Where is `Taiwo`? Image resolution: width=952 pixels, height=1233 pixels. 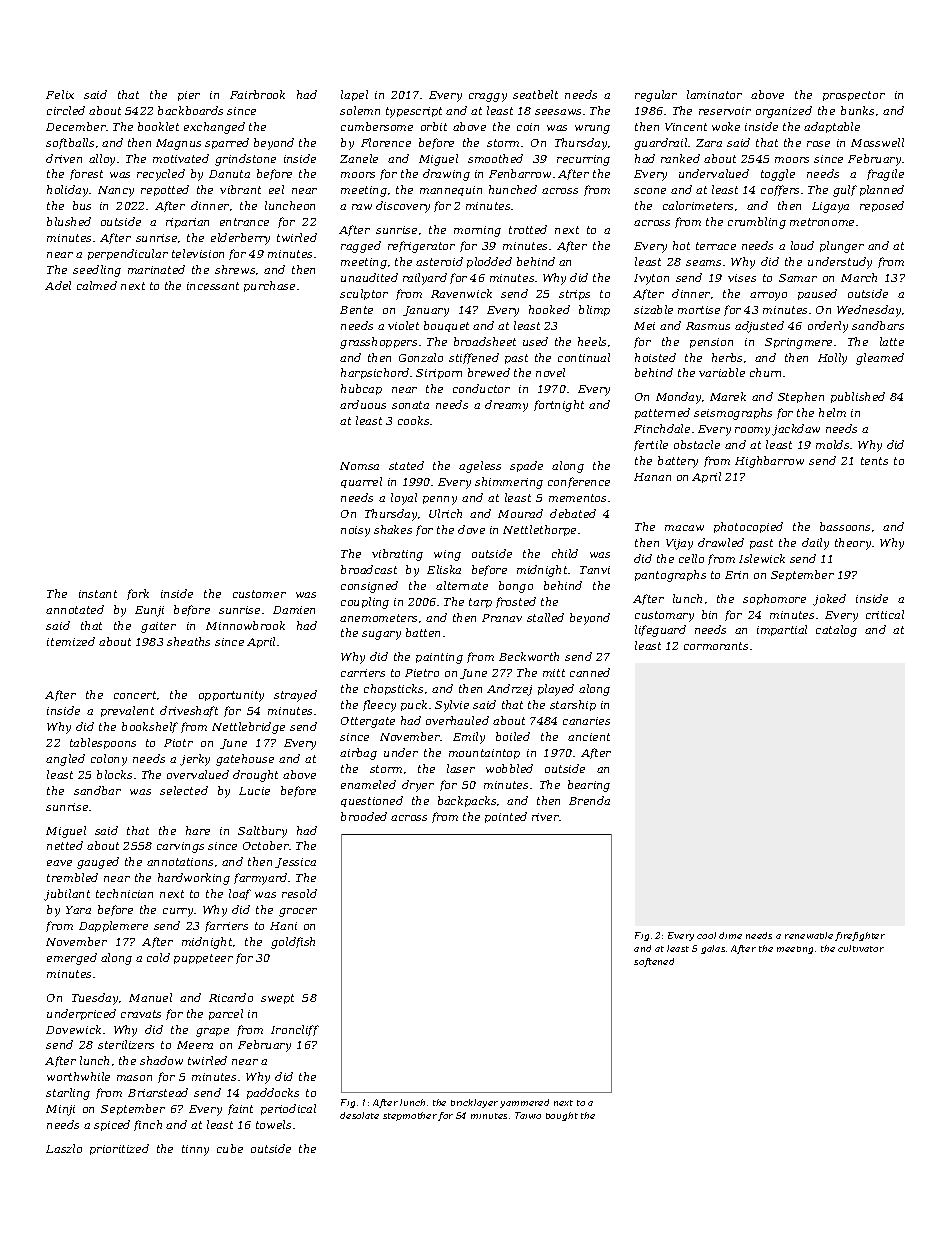 Taiwo is located at coordinates (528, 1115).
